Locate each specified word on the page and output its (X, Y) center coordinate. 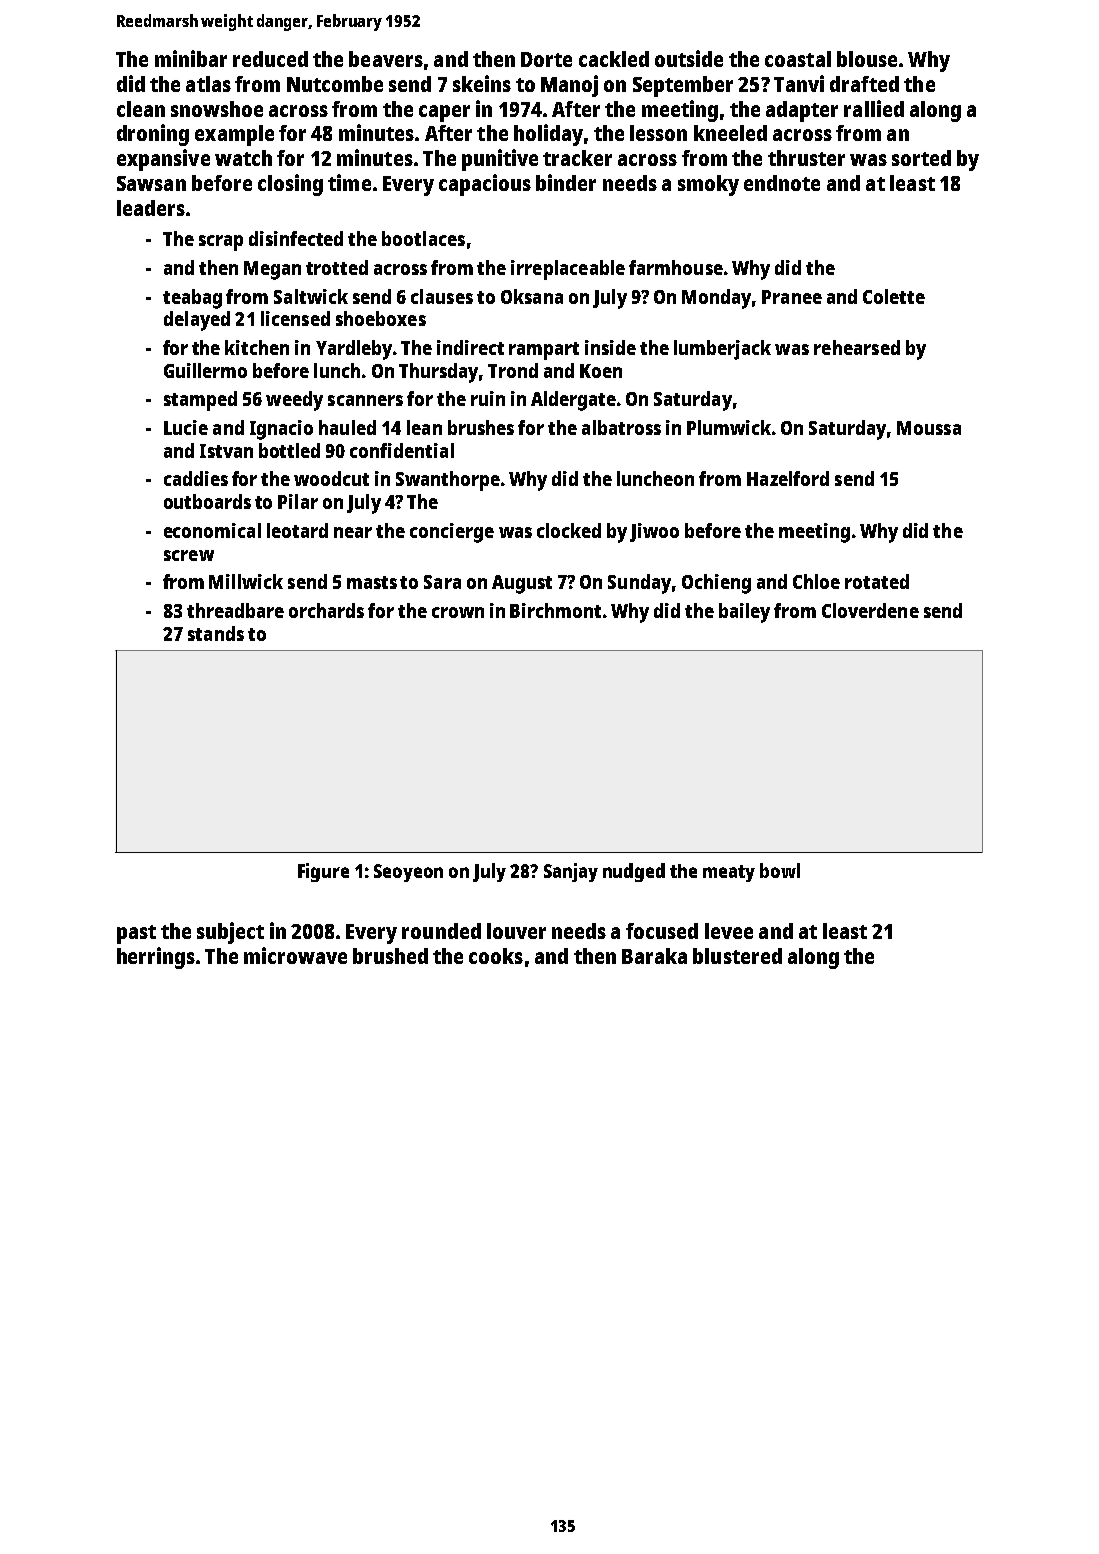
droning (153, 135)
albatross (621, 427)
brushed (390, 956)
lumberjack (722, 350)
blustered (737, 956)
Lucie (186, 427)
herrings (156, 958)
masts (372, 582)
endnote (782, 183)
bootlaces (423, 238)
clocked (569, 530)
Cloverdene (870, 610)
